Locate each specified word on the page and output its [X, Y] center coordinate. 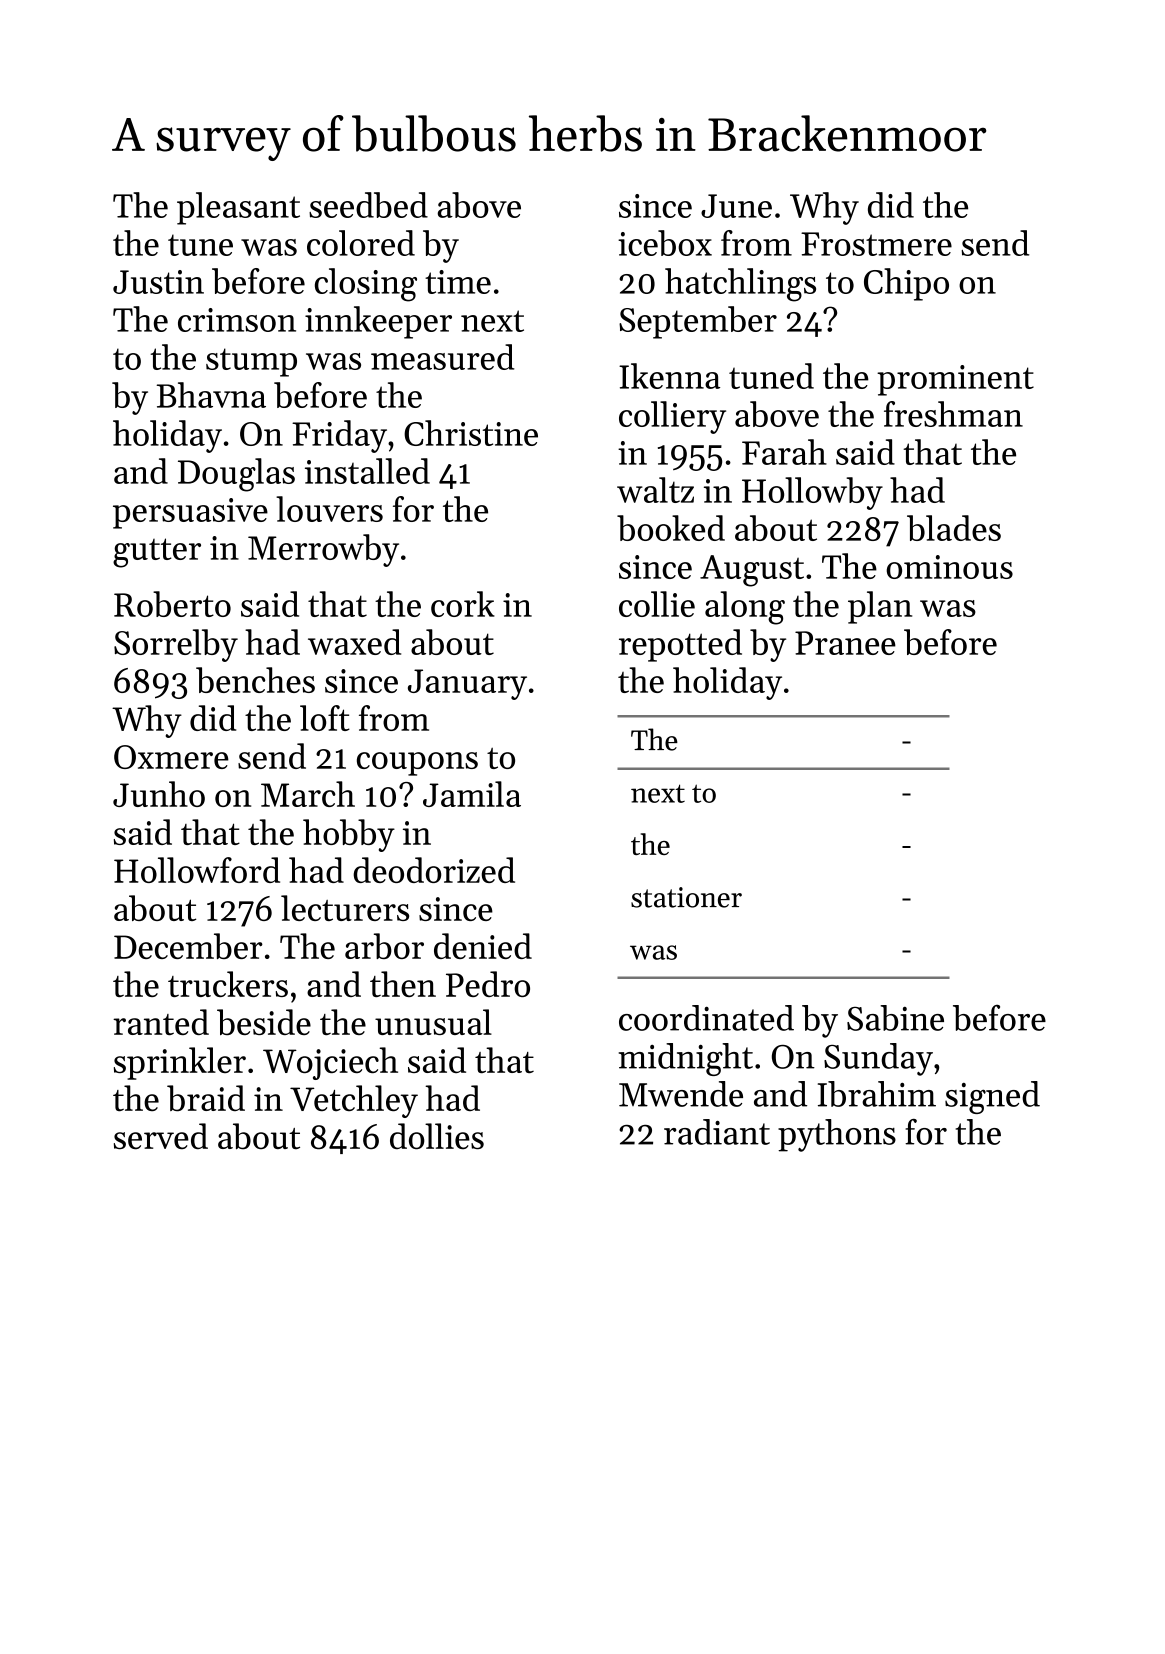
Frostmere [876, 244]
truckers [228, 984]
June [736, 206]
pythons [837, 1135]
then [403, 984]
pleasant [238, 208]
